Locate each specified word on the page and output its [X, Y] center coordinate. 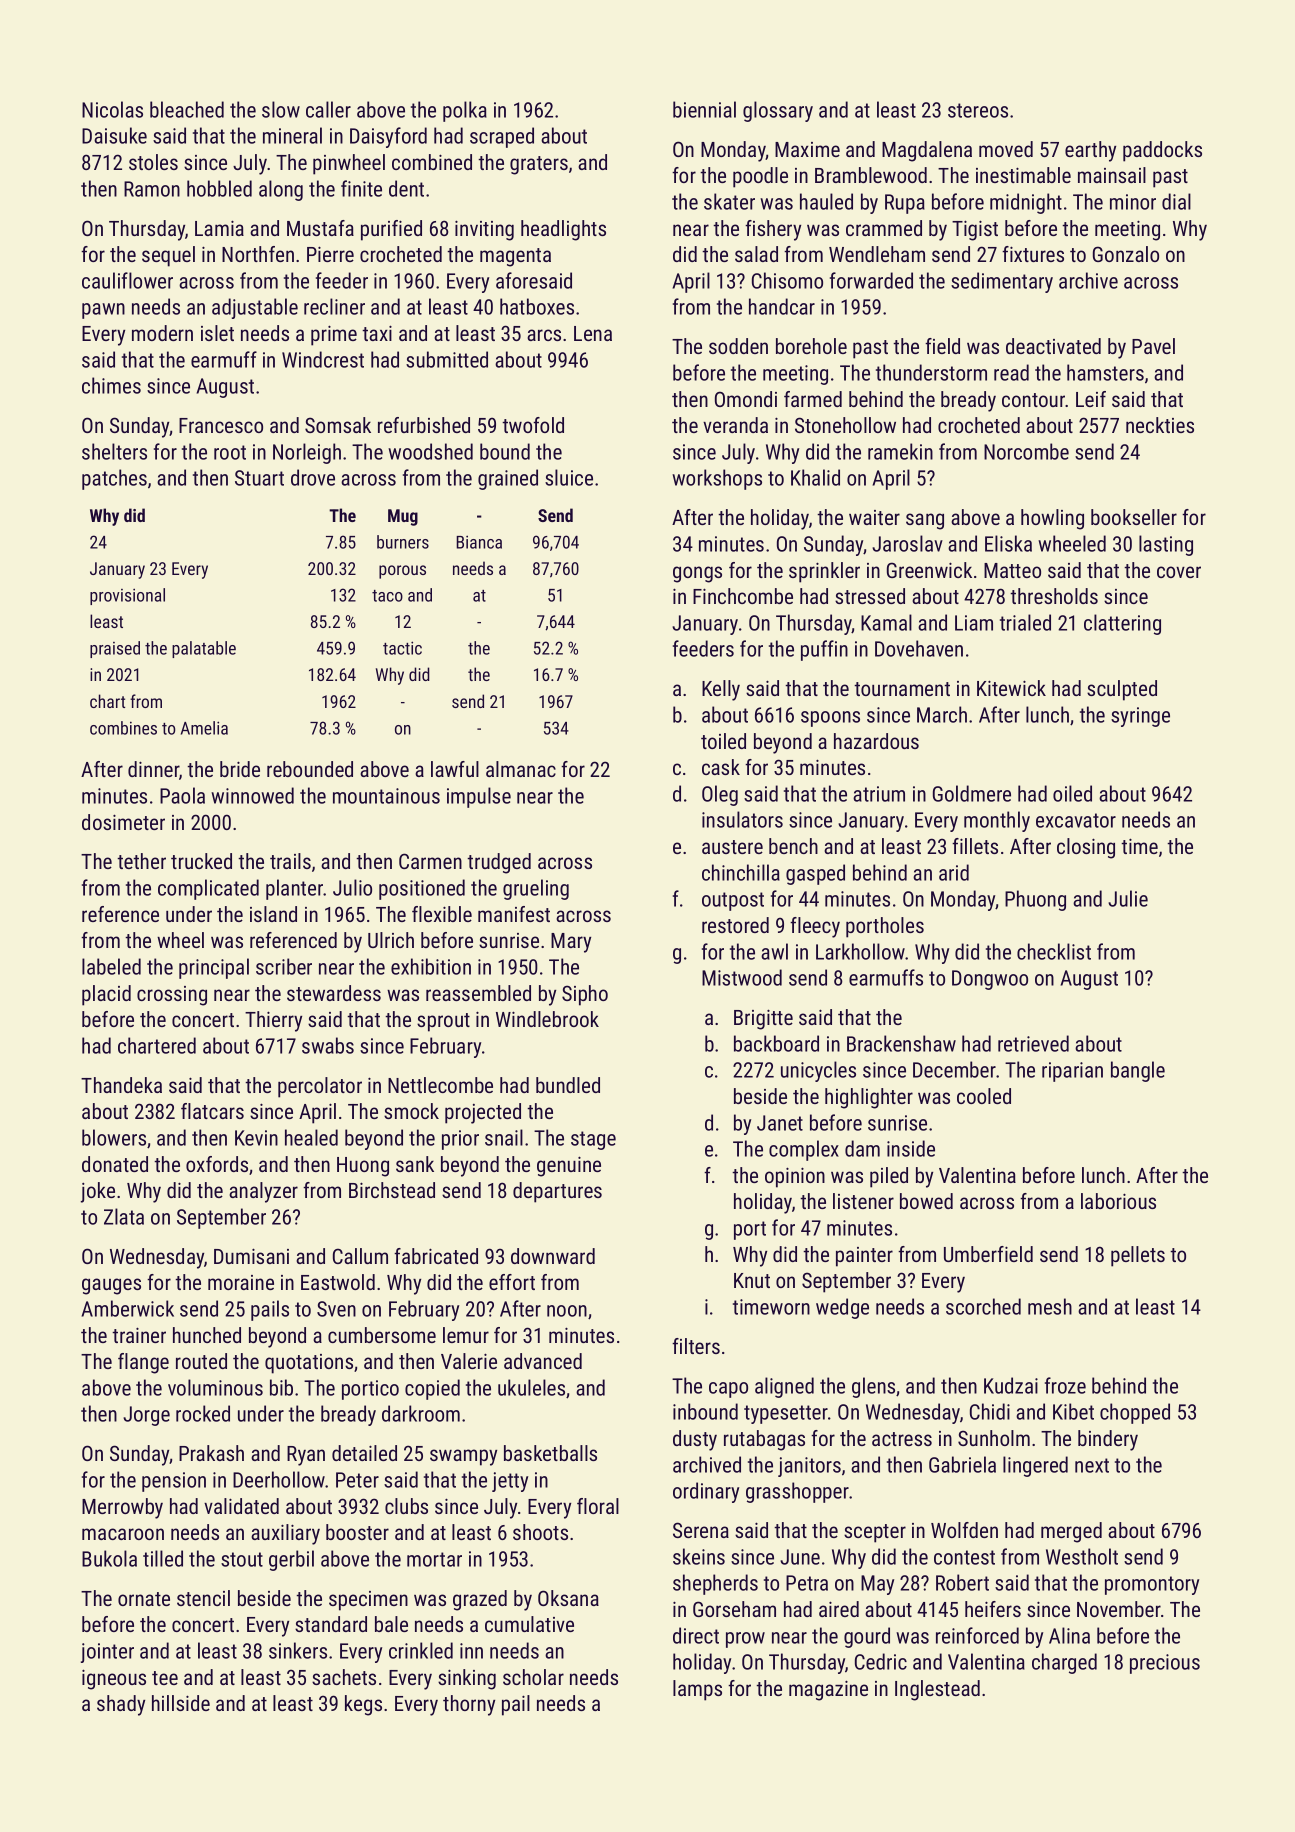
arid [954, 872]
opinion [795, 1177]
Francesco [221, 425]
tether [141, 861]
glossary [778, 111]
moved [1006, 149]
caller [328, 109]
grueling [536, 889]
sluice [569, 477]
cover [1179, 572]
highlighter [869, 1098]
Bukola [109, 1558]
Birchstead [392, 1190]
